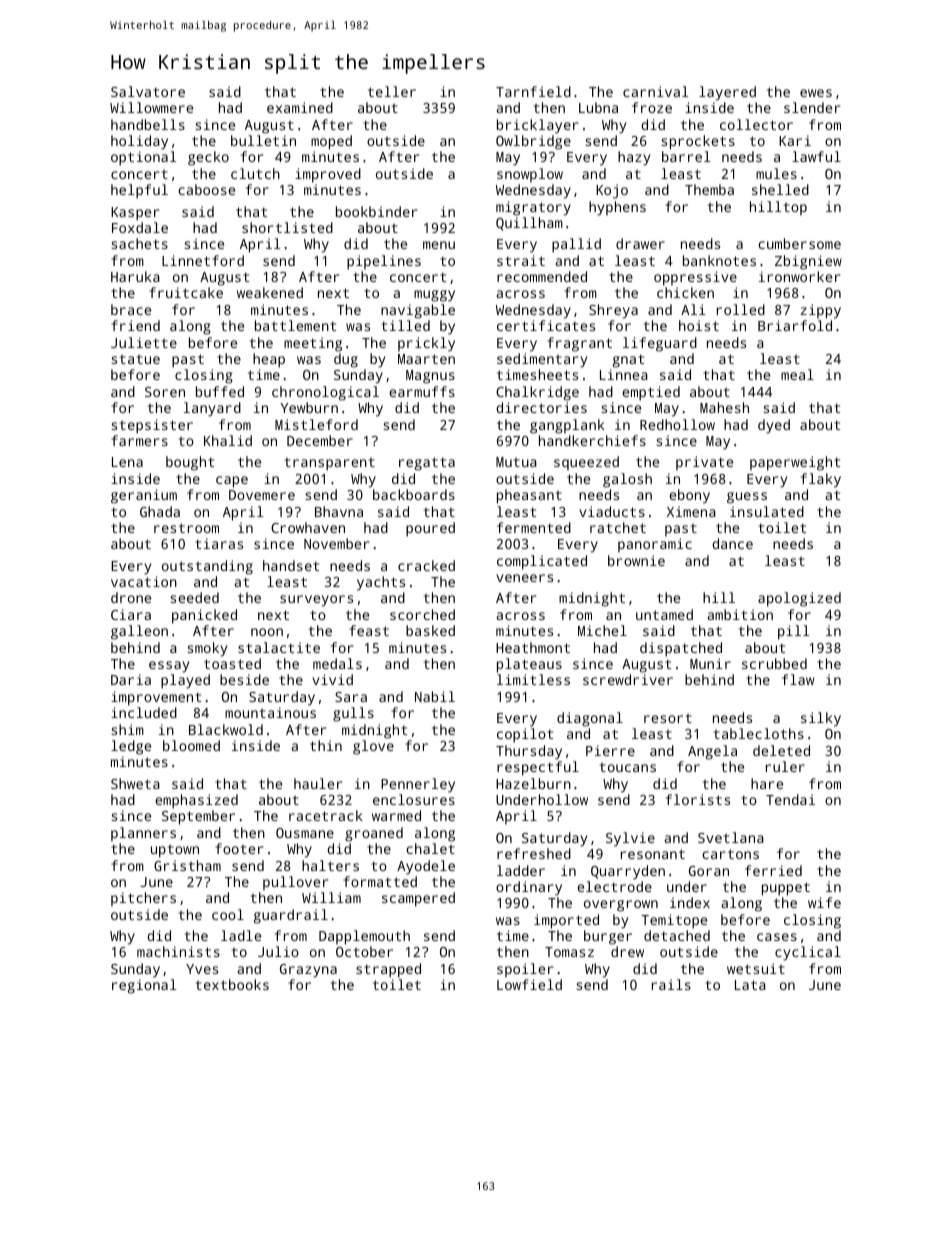 Image resolution: width=952 pixels, height=1233 pixels. What do you see at coordinates (533, 91) in the screenshot?
I see `Tarnfield` at bounding box center [533, 91].
